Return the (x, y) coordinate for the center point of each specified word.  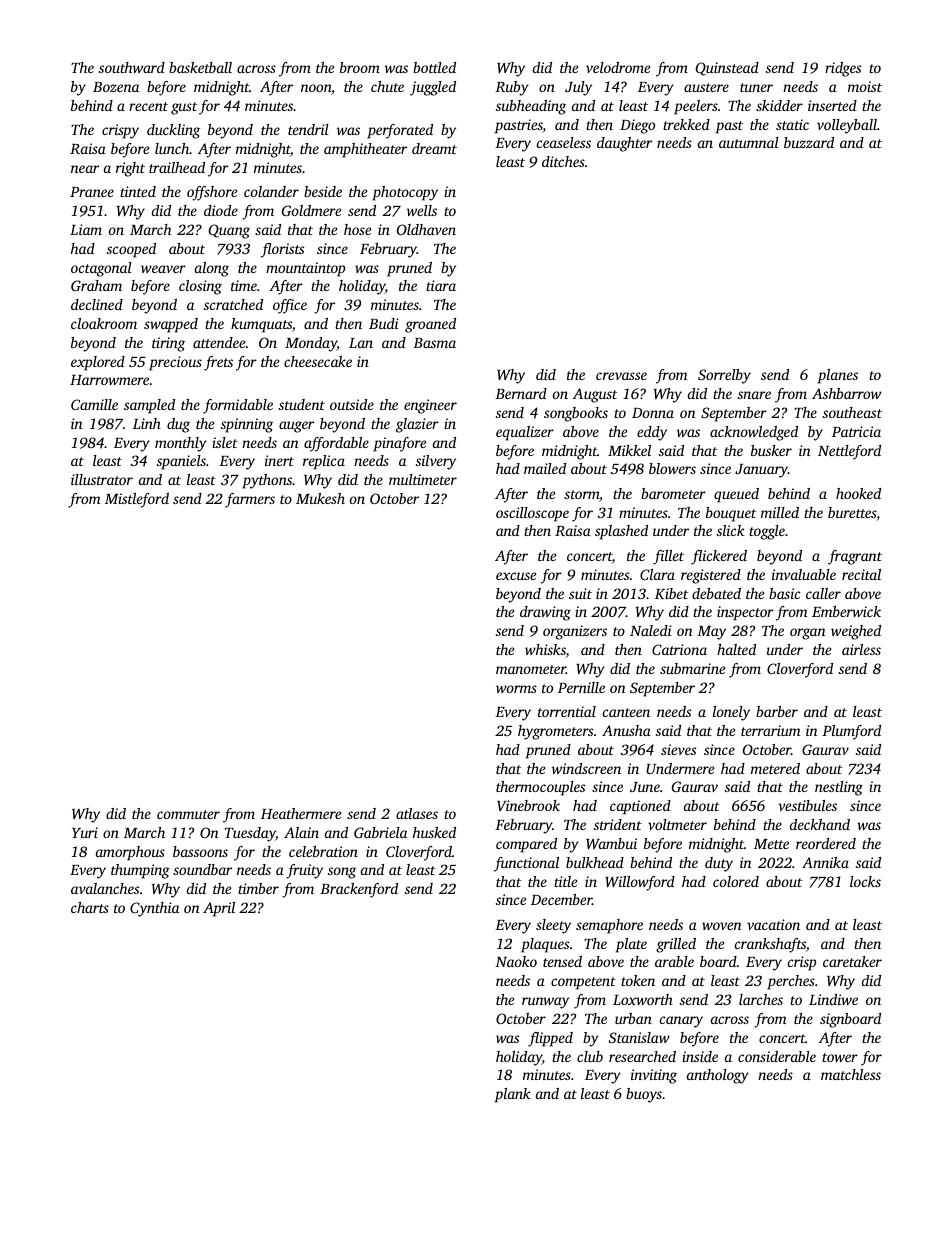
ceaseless (564, 142)
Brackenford (359, 890)
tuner (756, 87)
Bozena (116, 87)
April (219, 909)
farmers (250, 500)
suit (580, 593)
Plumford (851, 732)
